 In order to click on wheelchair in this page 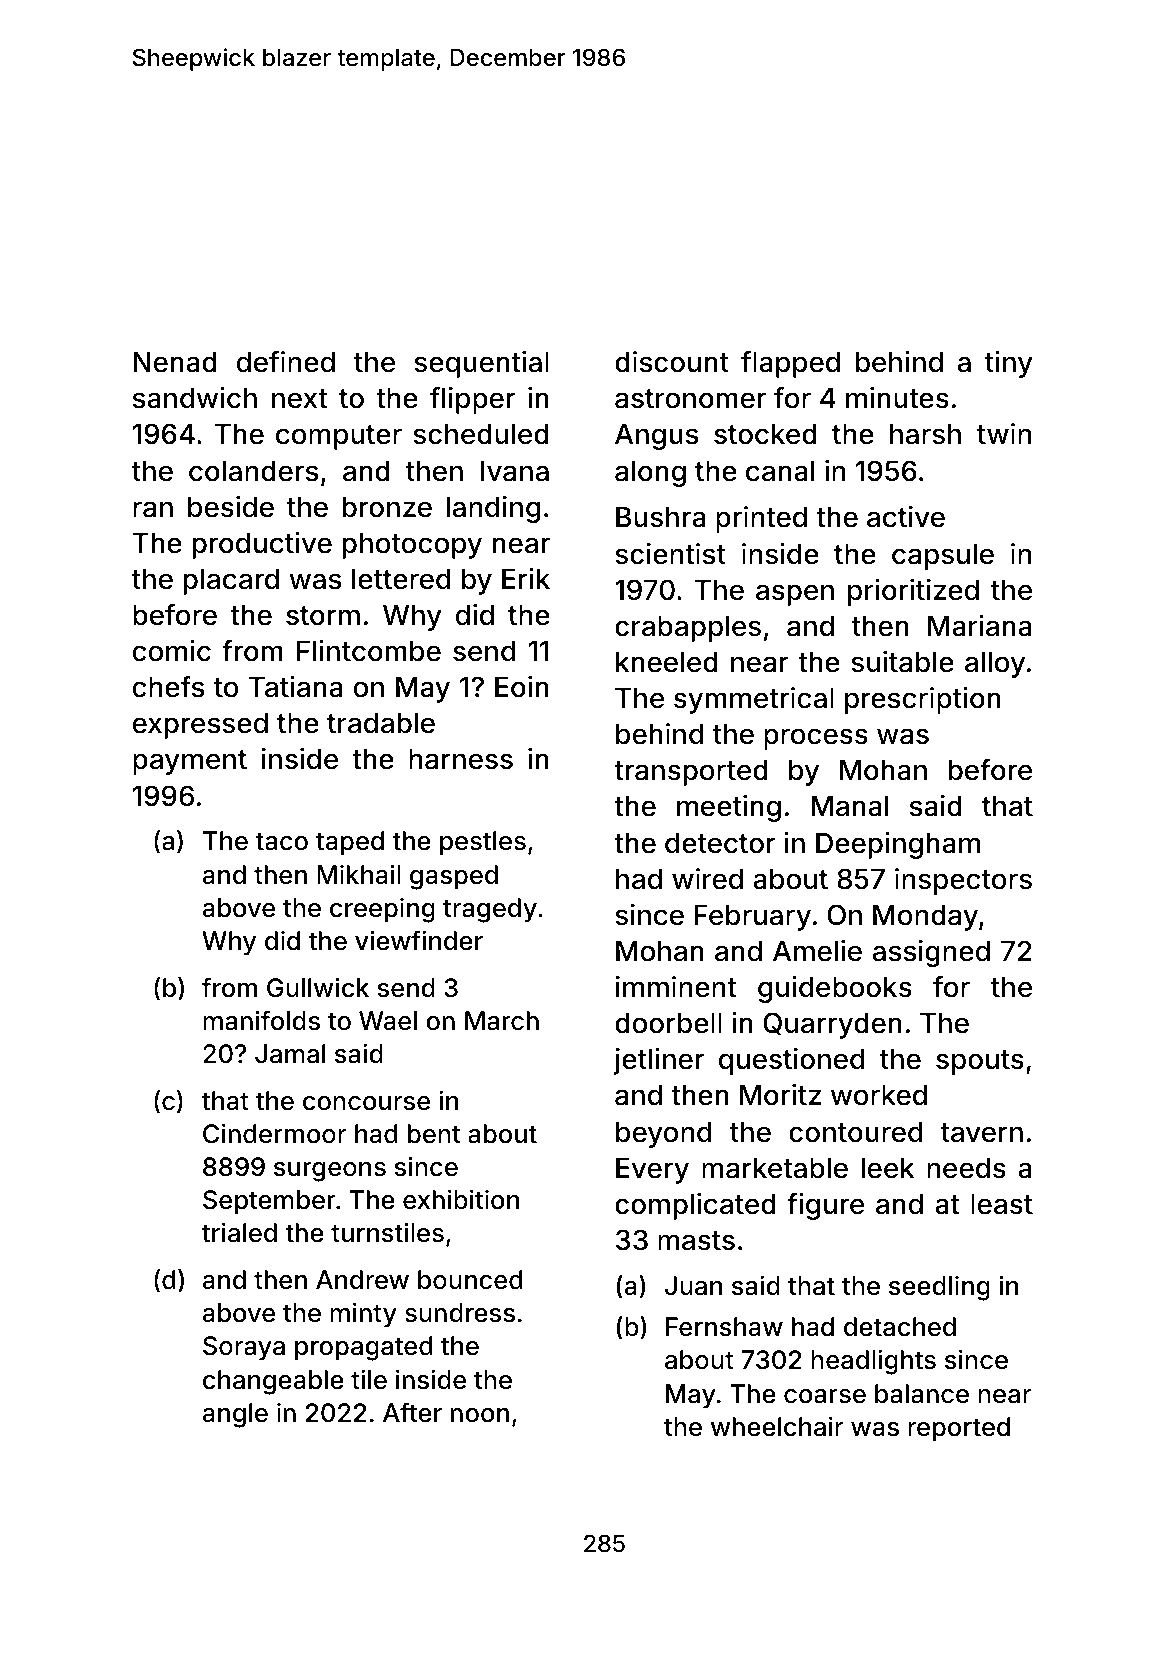, I will do `click(777, 1426)`.
